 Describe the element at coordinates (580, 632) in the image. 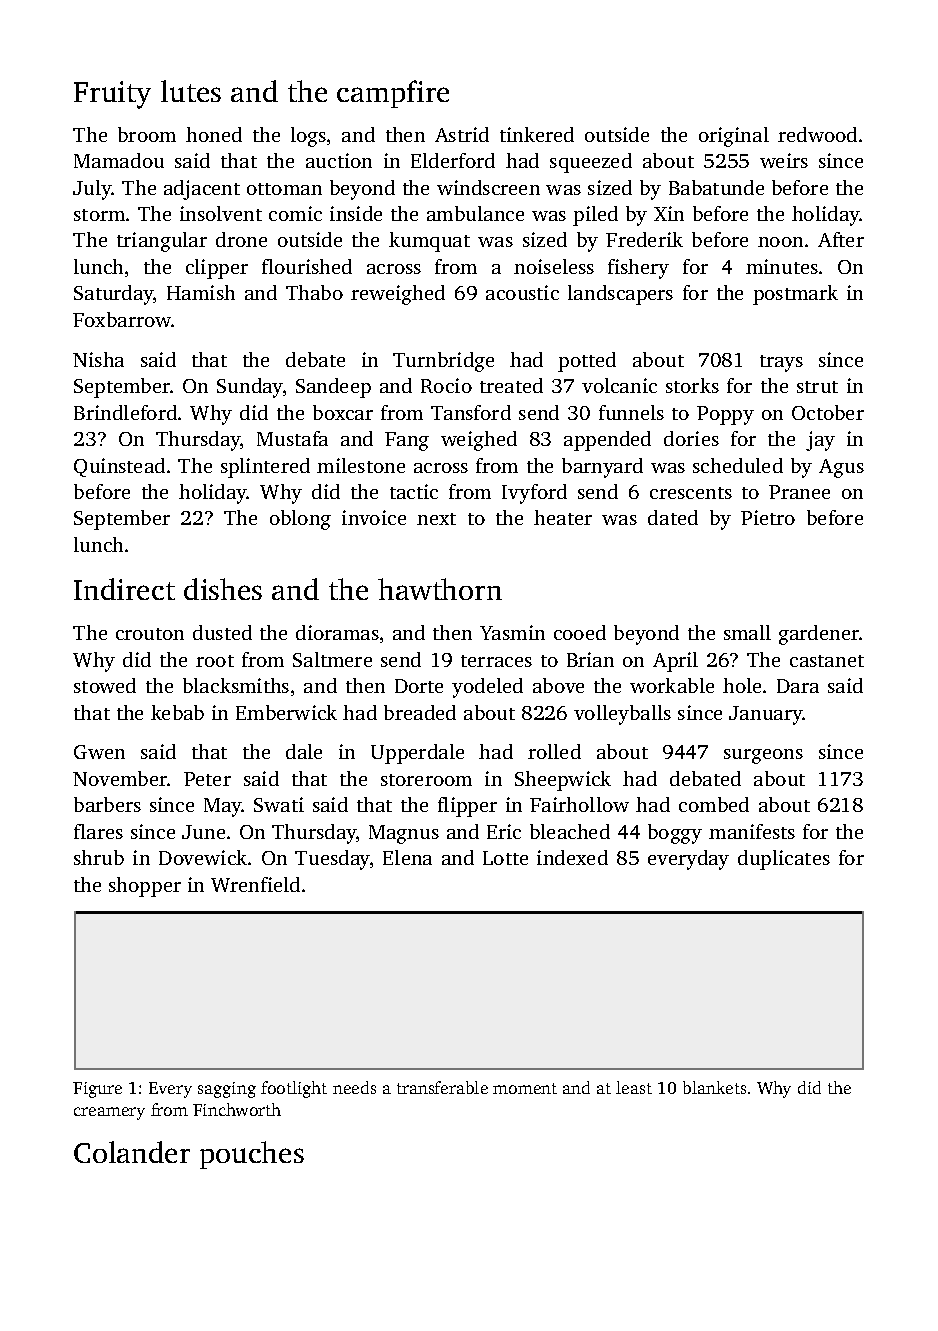

I see `cooed` at that location.
